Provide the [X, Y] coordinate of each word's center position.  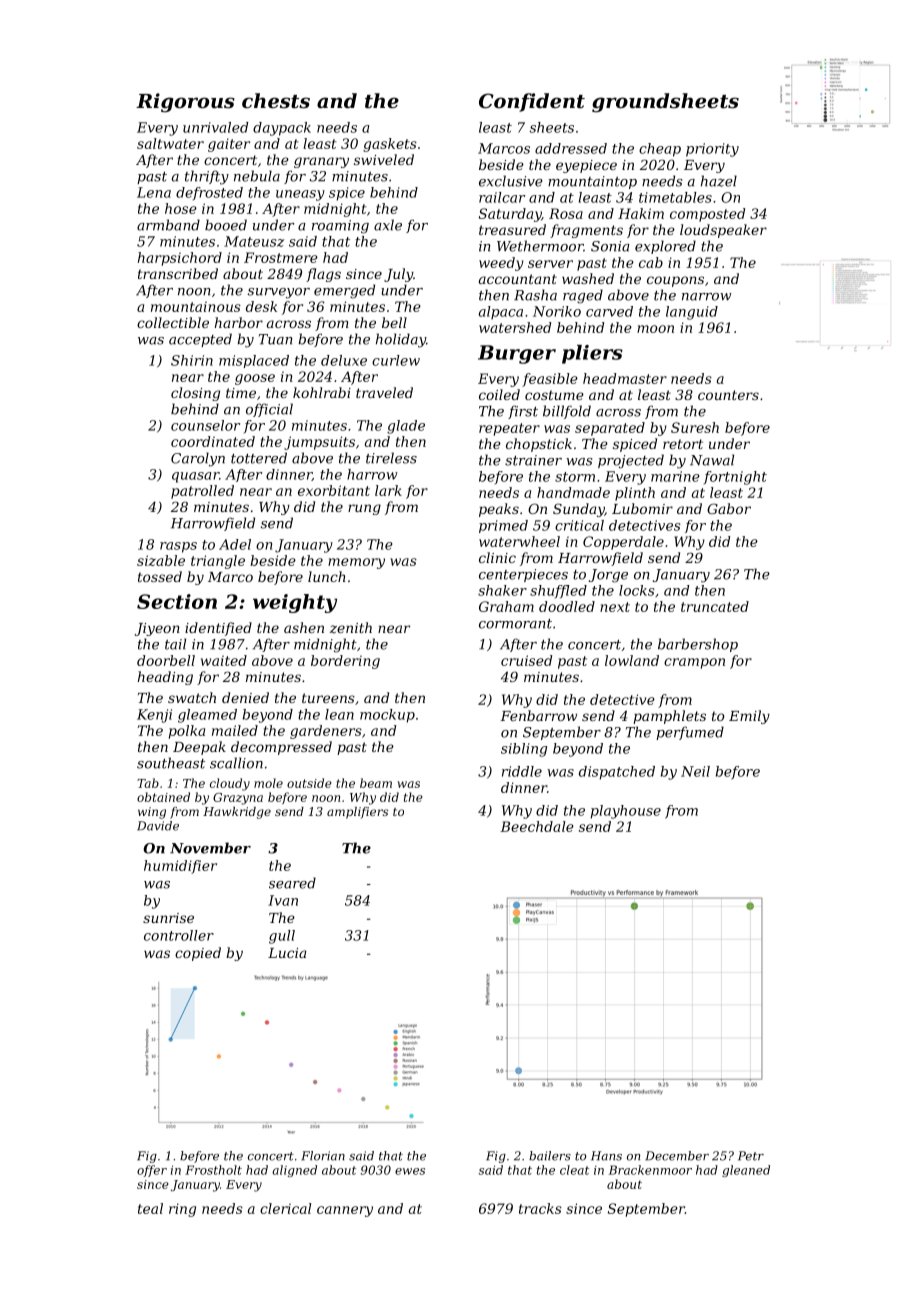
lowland [632, 660]
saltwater [170, 143]
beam [376, 783]
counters [728, 395]
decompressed [281, 748]
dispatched [617, 773]
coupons [675, 281]
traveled [384, 392]
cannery [345, 1211]
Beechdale [537, 826]
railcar [502, 197]
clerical [285, 1208]
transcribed [178, 273]
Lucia [287, 953]
